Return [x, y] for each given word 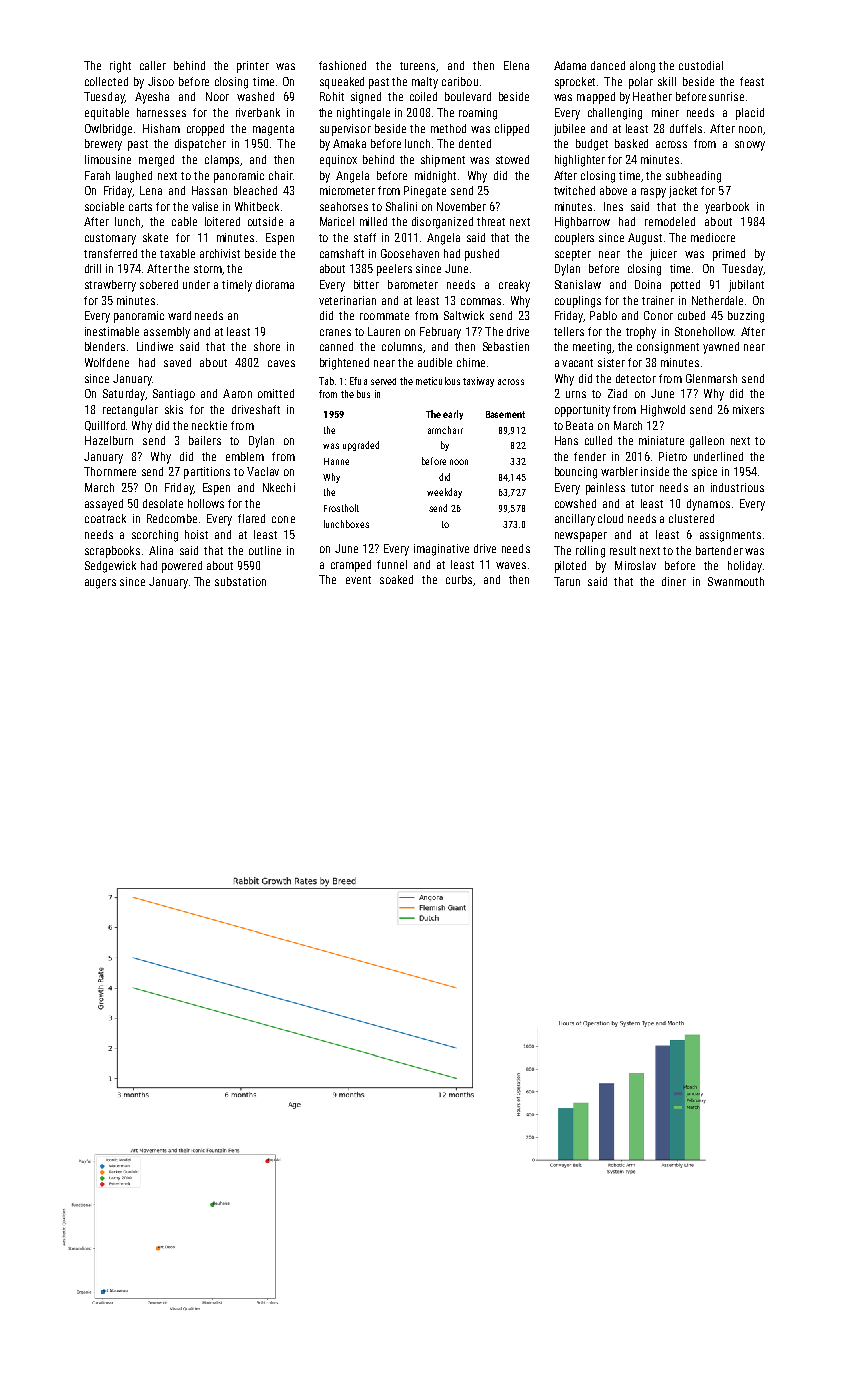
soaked [396, 579]
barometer [413, 284]
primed [729, 255]
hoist [196, 534]
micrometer [347, 190]
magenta [273, 130]
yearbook [727, 208]
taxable [177, 253]
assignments [730, 536]
